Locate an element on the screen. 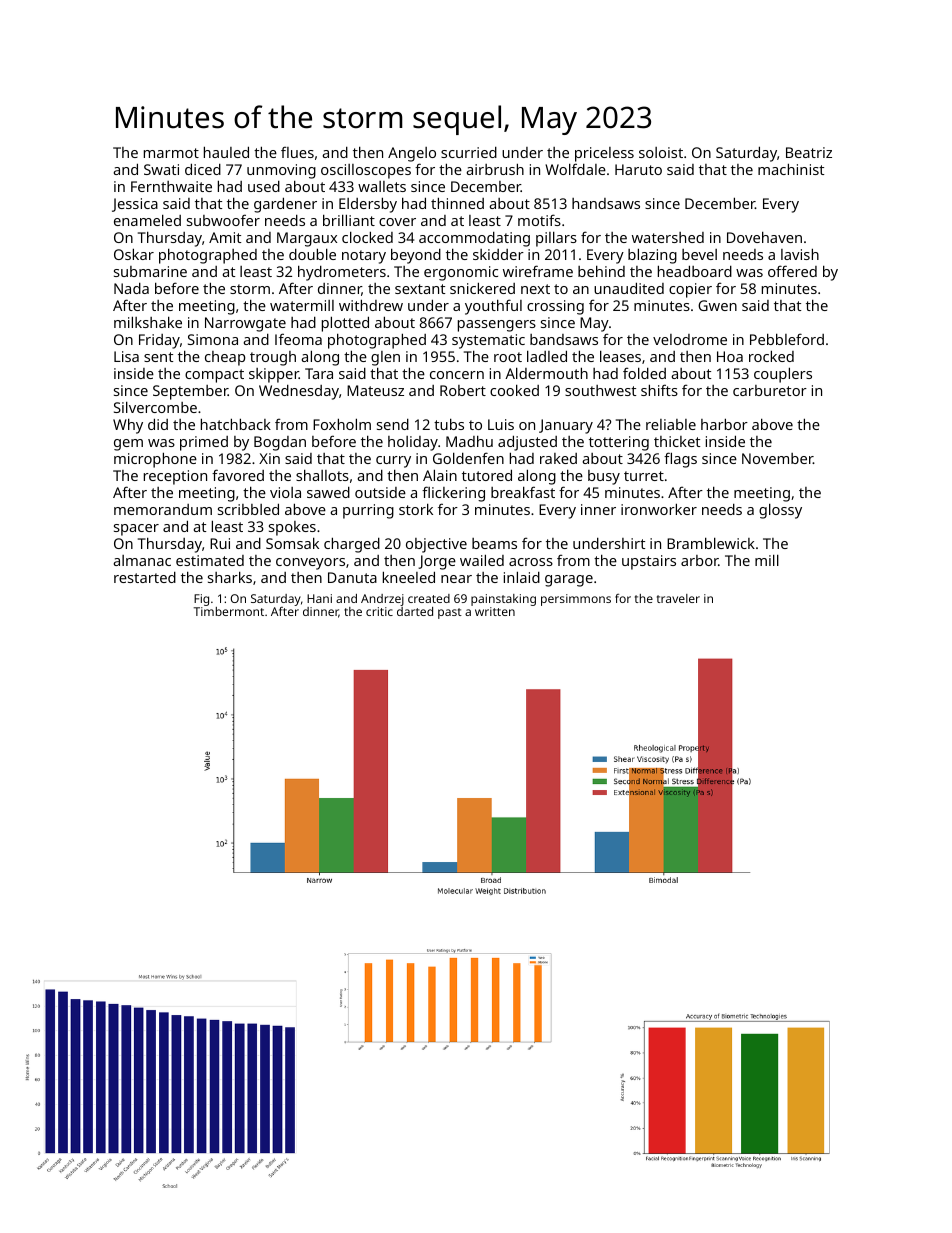  Bramblewick is located at coordinates (711, 543).
